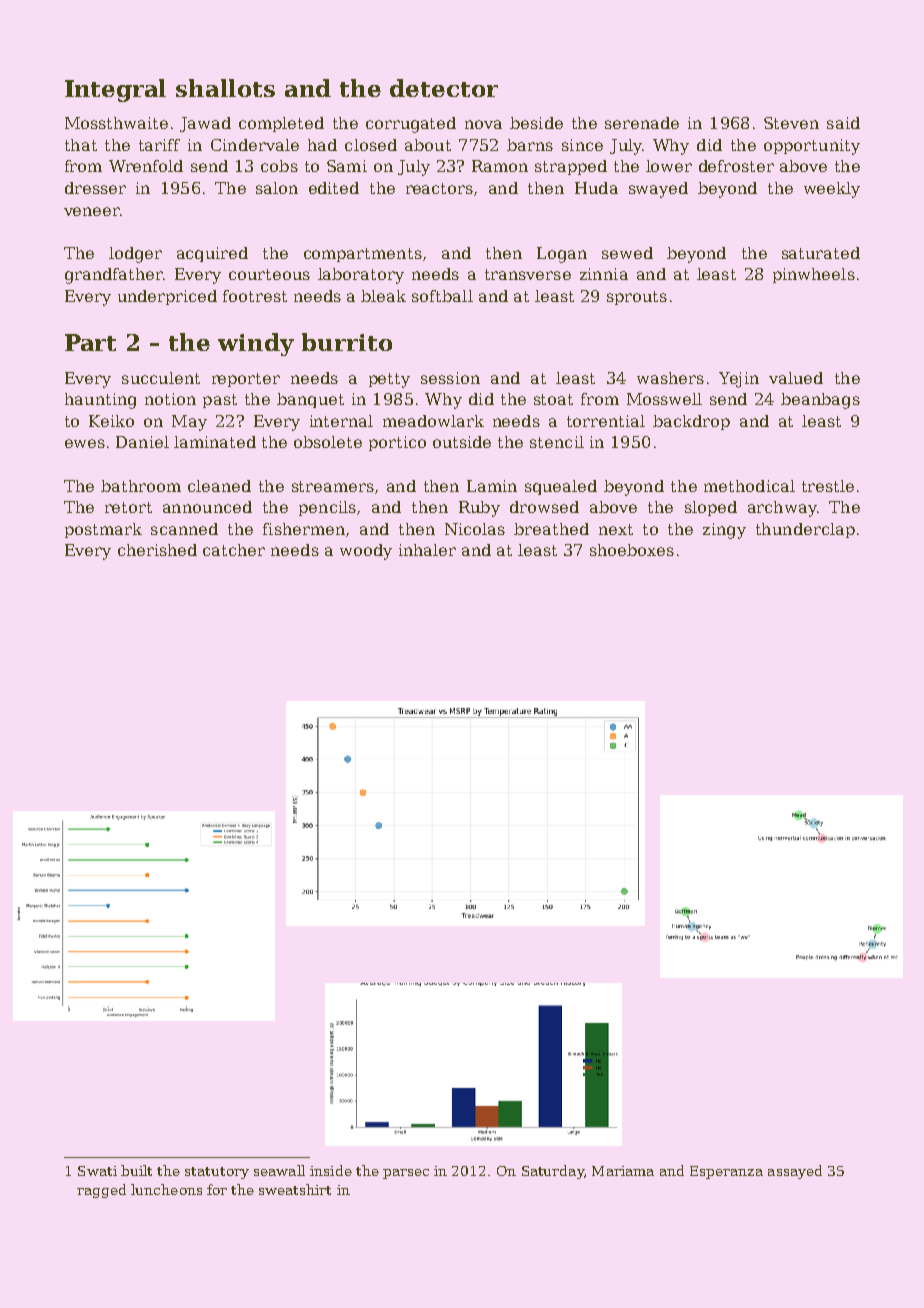 The image size is (924, 1308). I want to click on serenade, so click(642, 123).
